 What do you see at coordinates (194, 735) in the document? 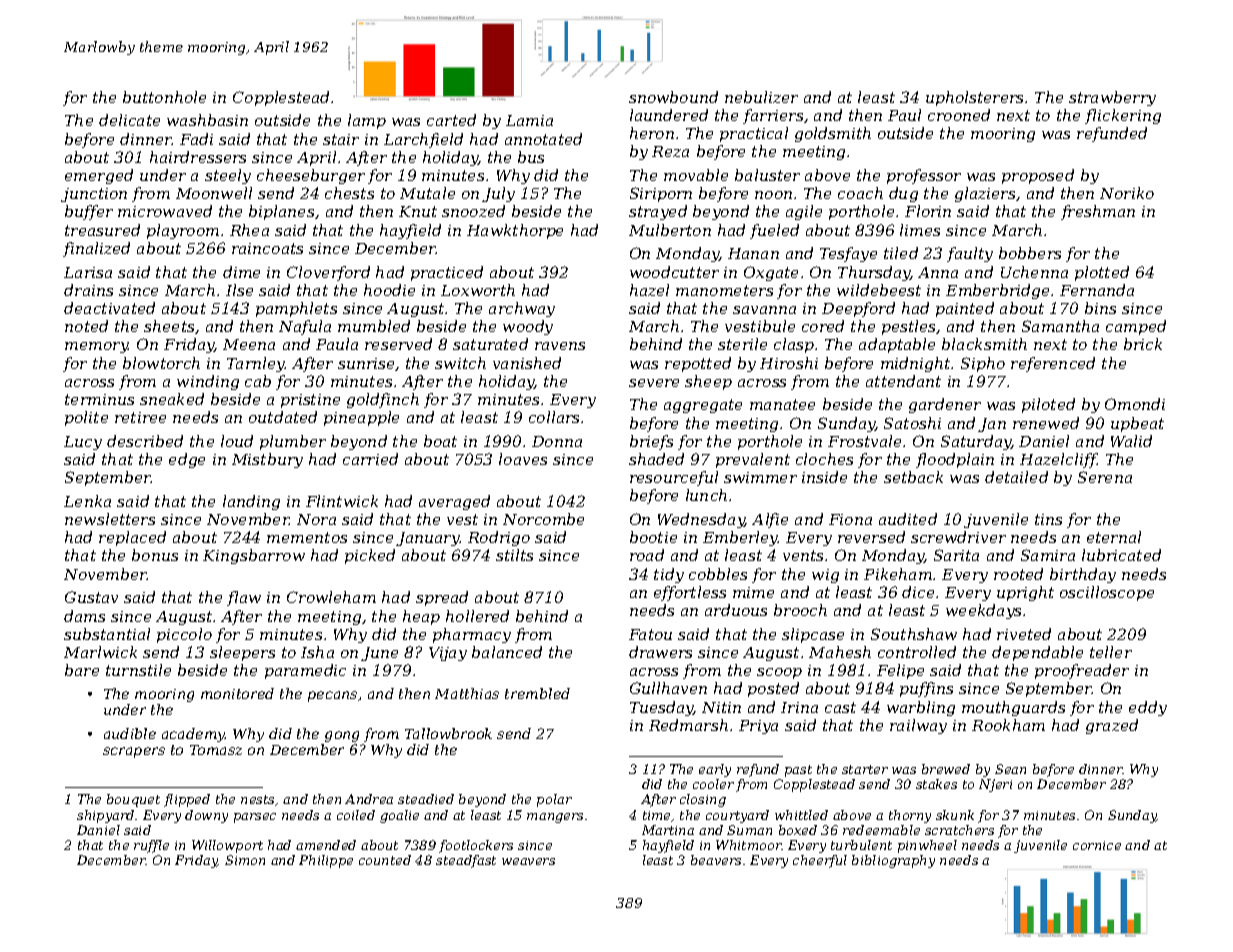
I see `academy` at bounding box center [194, 735].
